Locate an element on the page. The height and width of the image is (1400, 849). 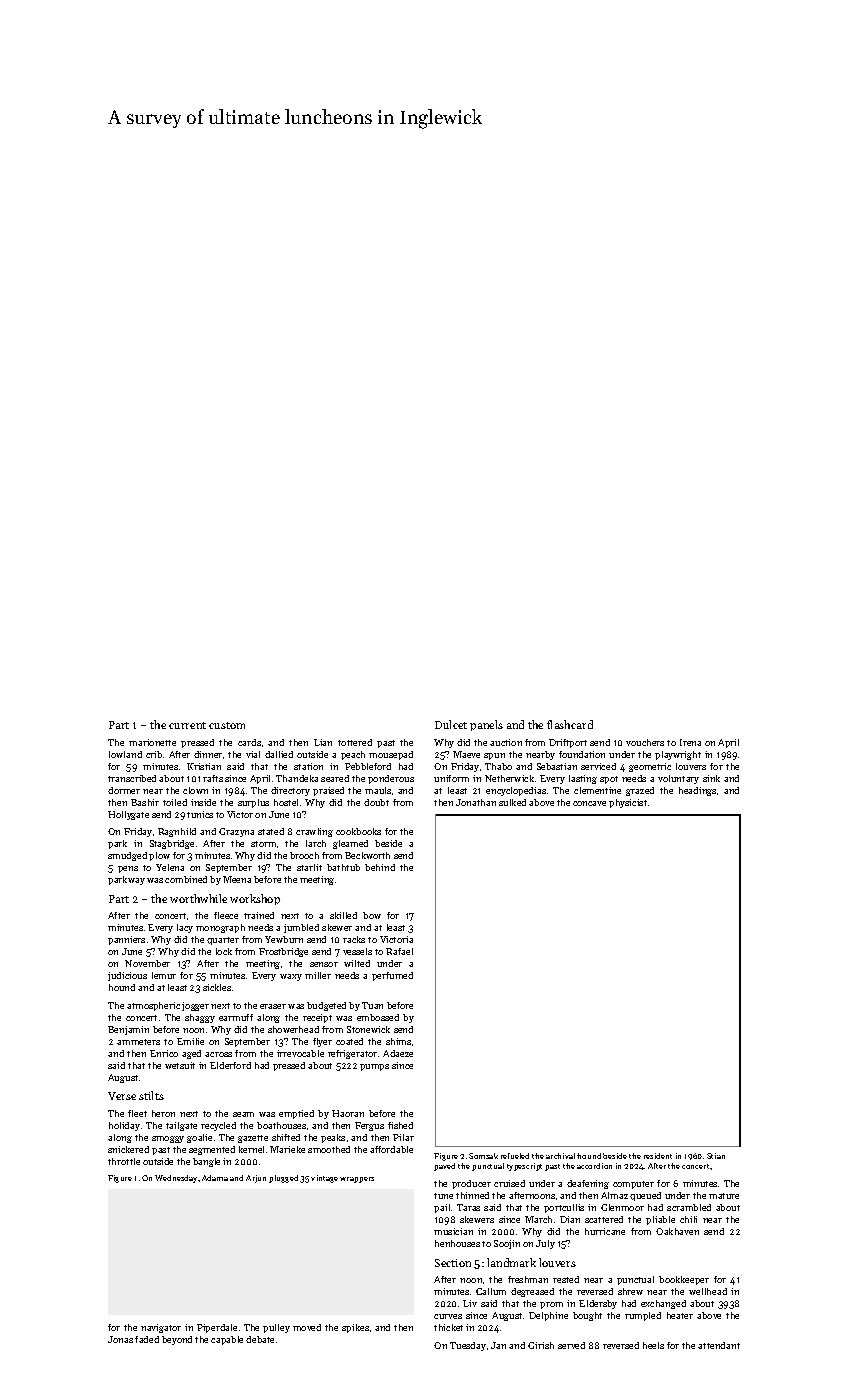
navigator is located at coordinates (161, 1328).
